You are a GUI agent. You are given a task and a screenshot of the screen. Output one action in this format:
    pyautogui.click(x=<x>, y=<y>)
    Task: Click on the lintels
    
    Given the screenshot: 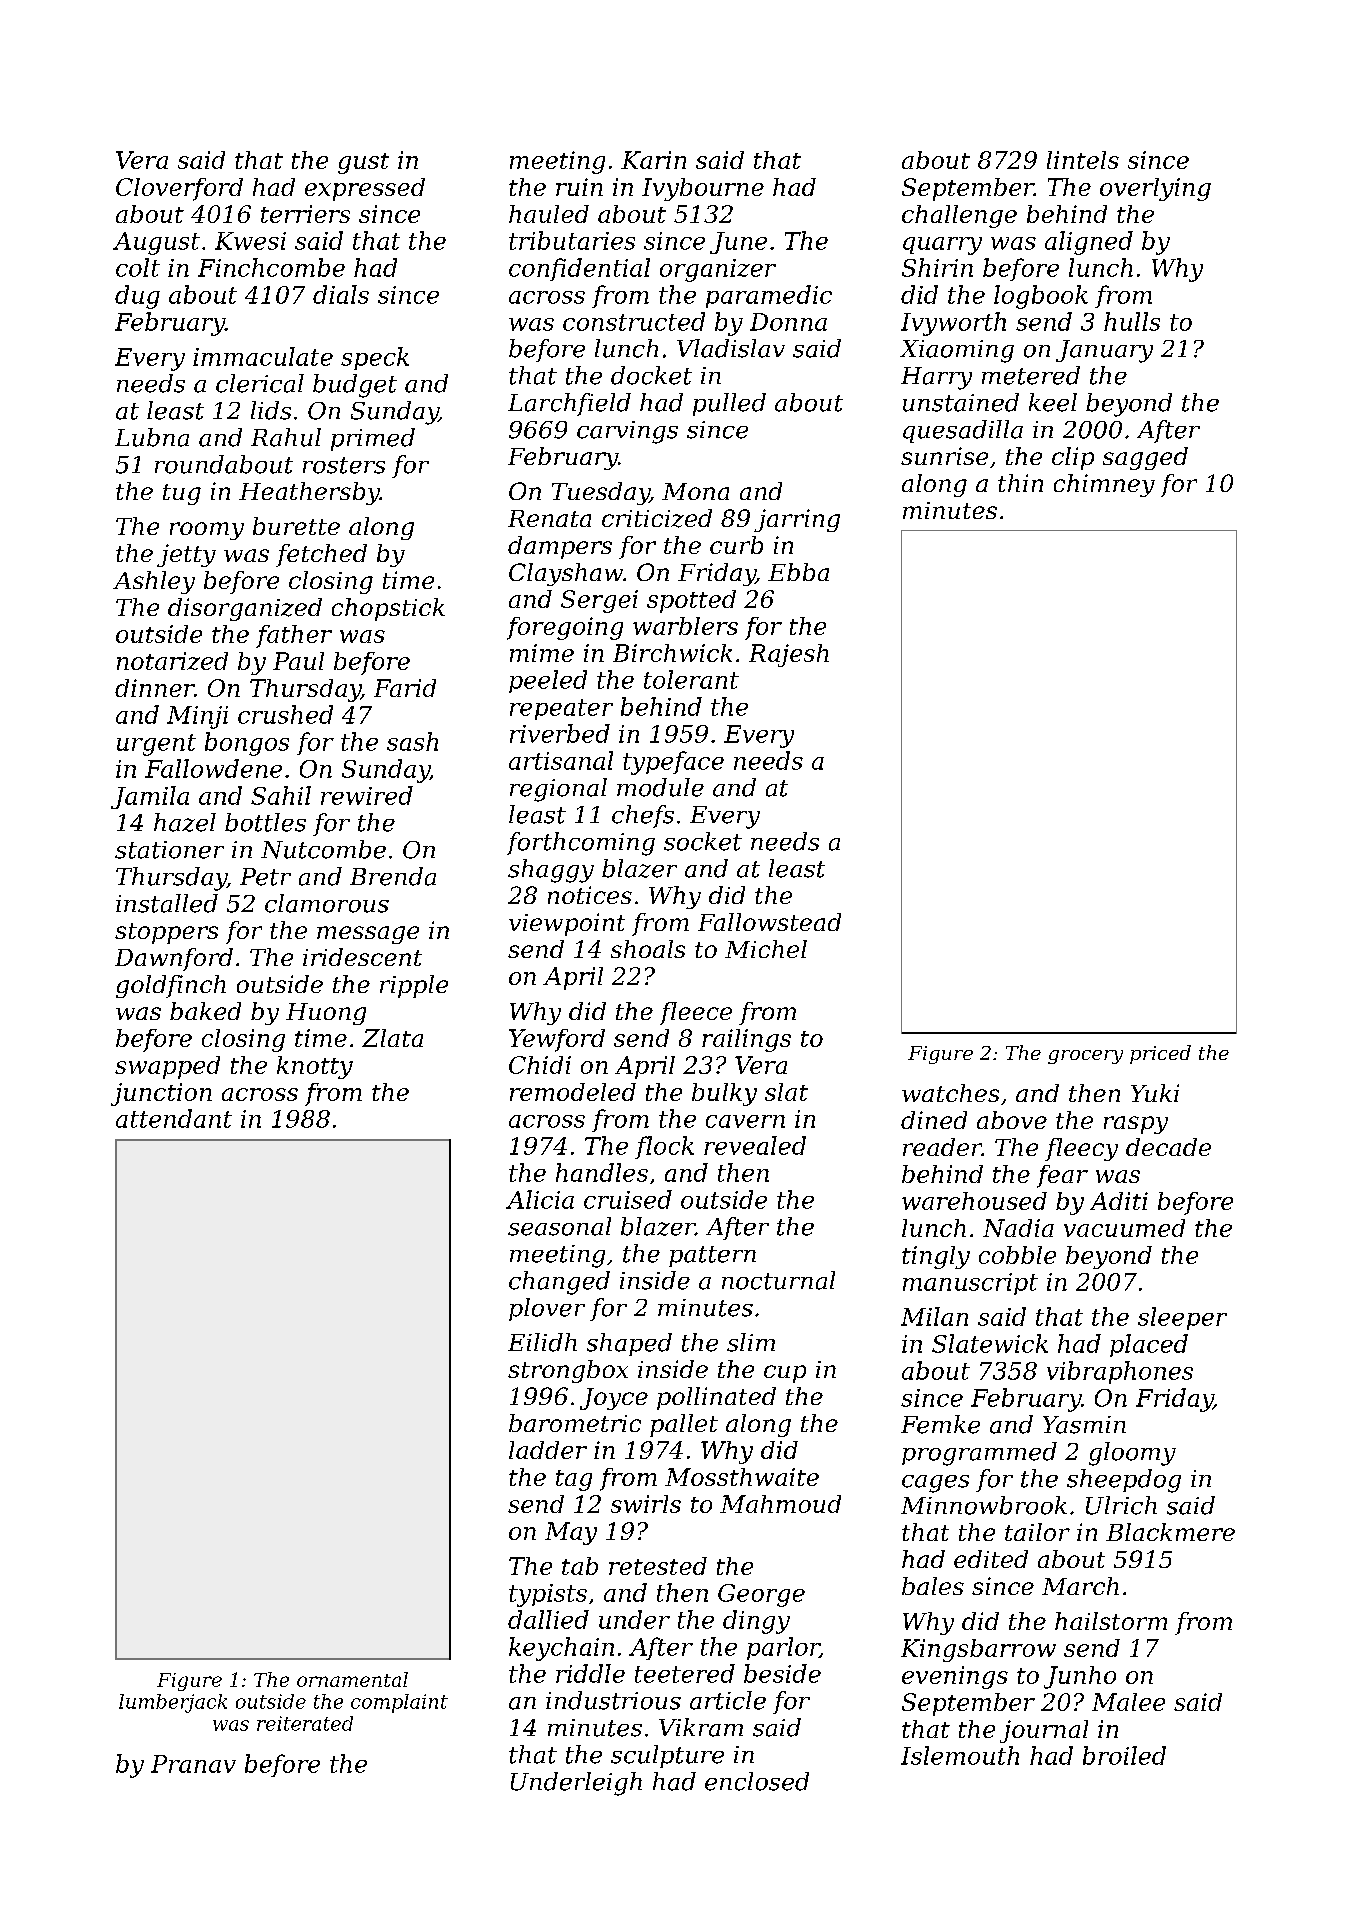 What is the action you would take?
    pyautogui.click(x=1083, y=160)
